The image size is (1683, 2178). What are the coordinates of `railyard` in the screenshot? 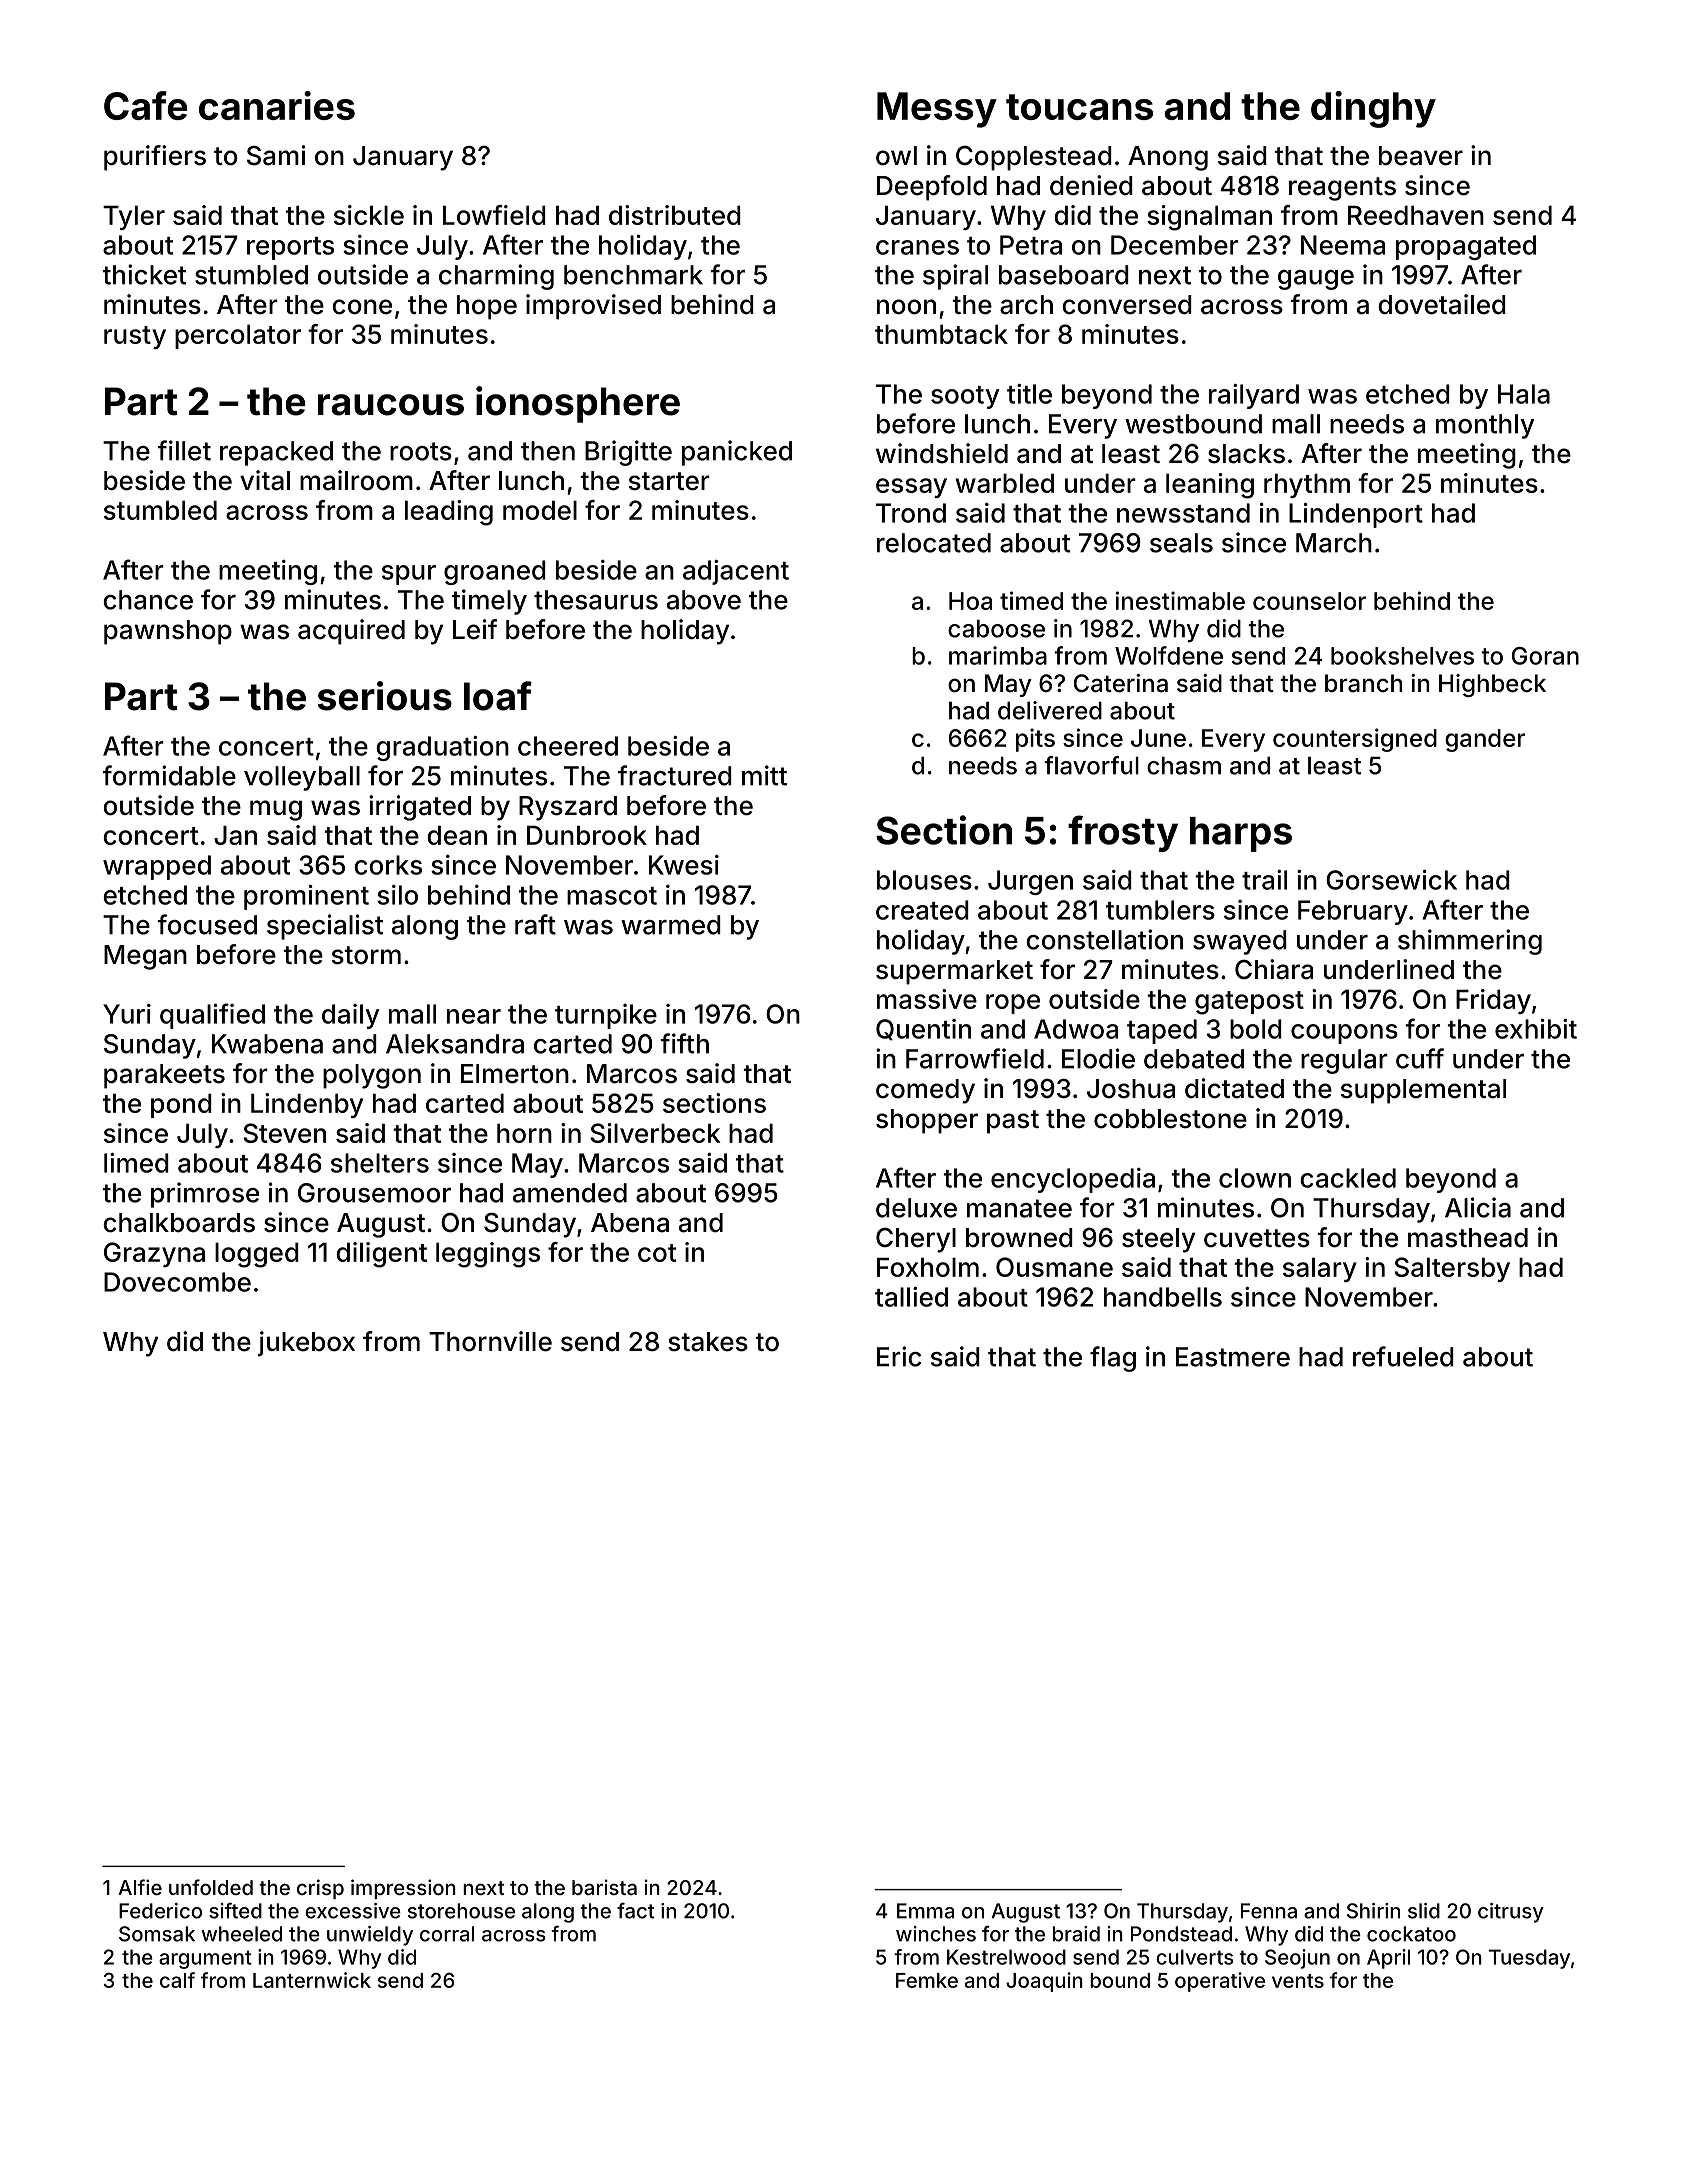 It's located at (1254, 396).
